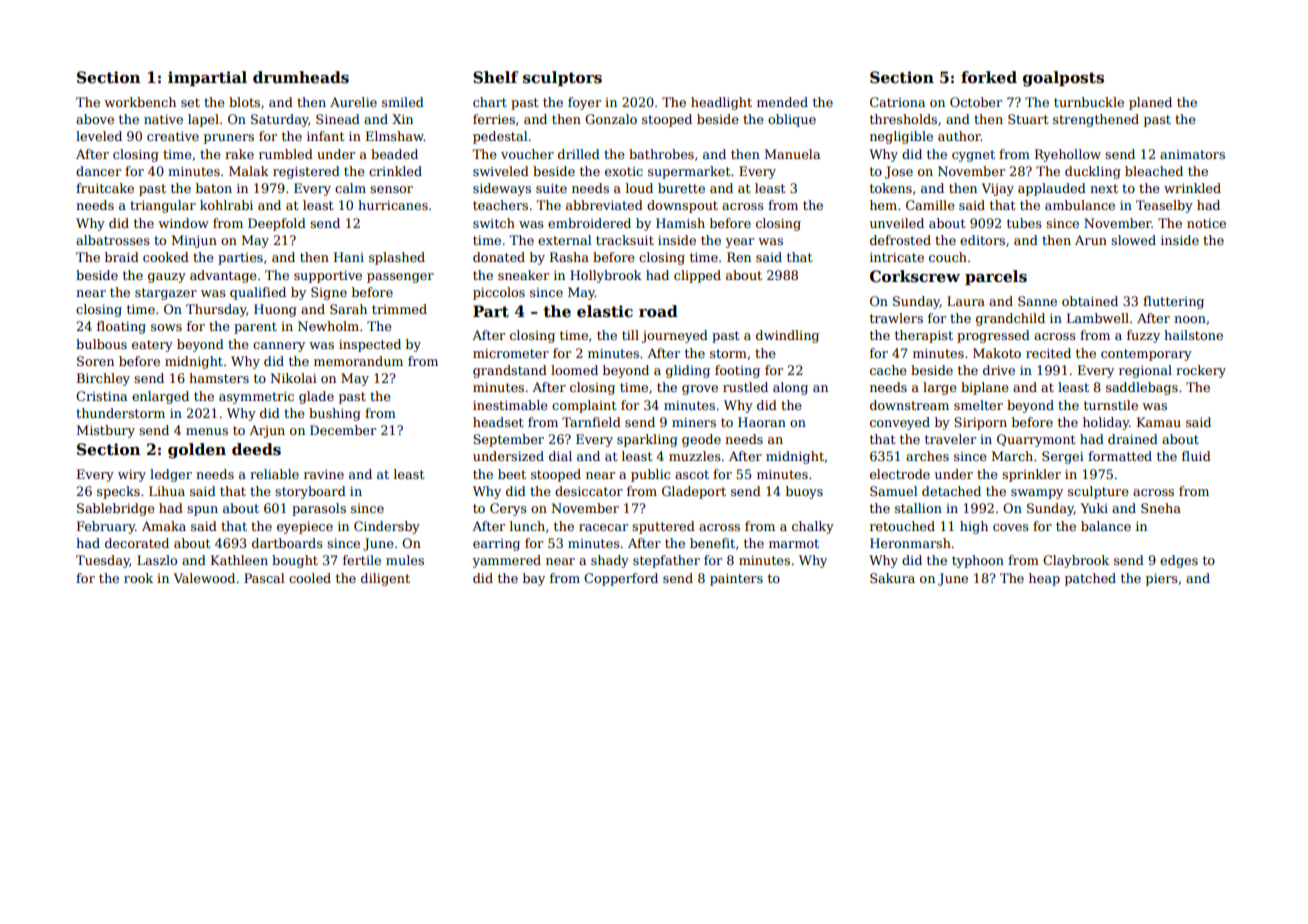 The image size is (1308, 924). What do you see at coordinates (989, 77) in the image?
I see `forked` at bounding box center [989, 77].
